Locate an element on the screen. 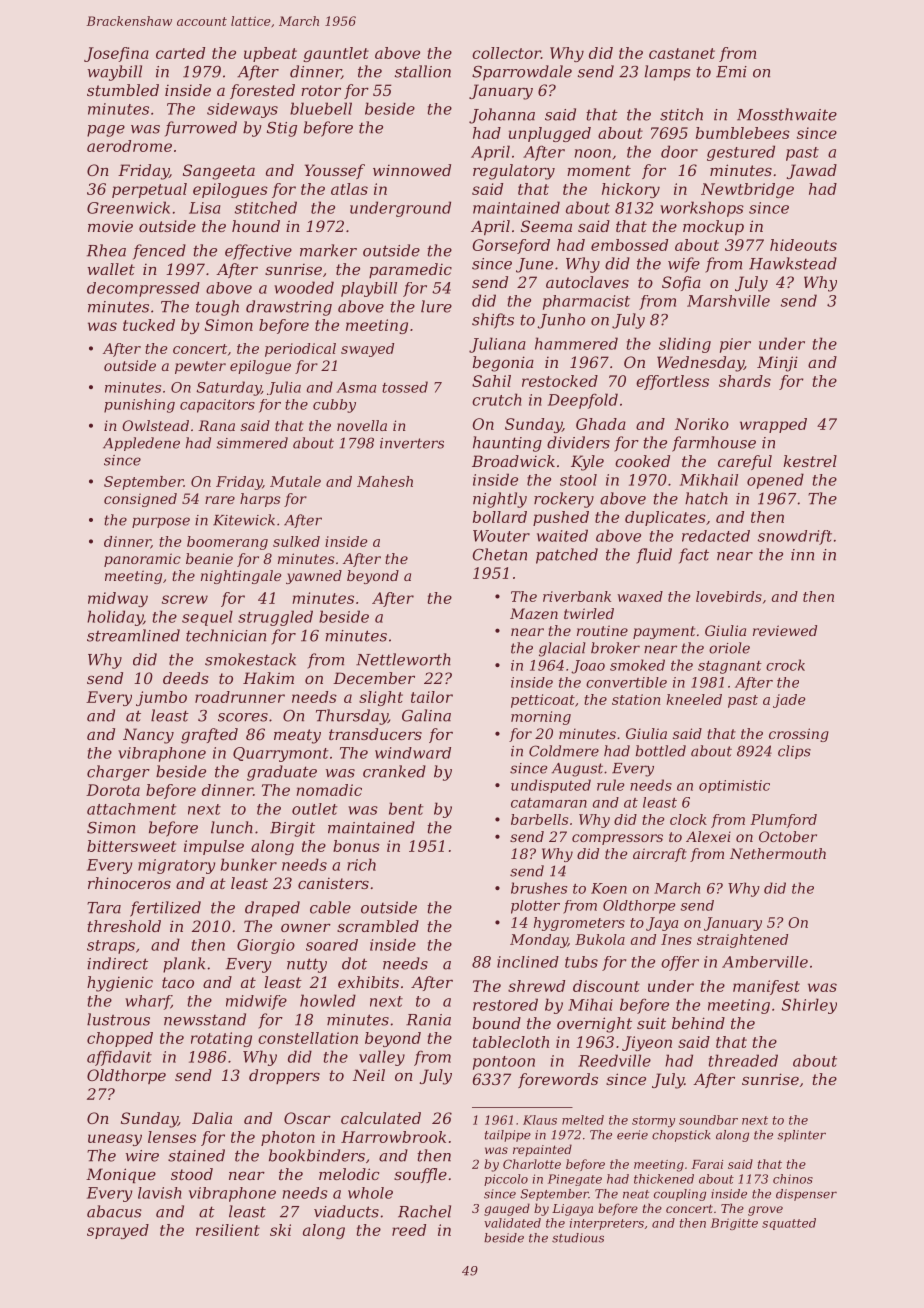 The image size is (924, 1308). squatted is located at coordinates (789, 1224).
